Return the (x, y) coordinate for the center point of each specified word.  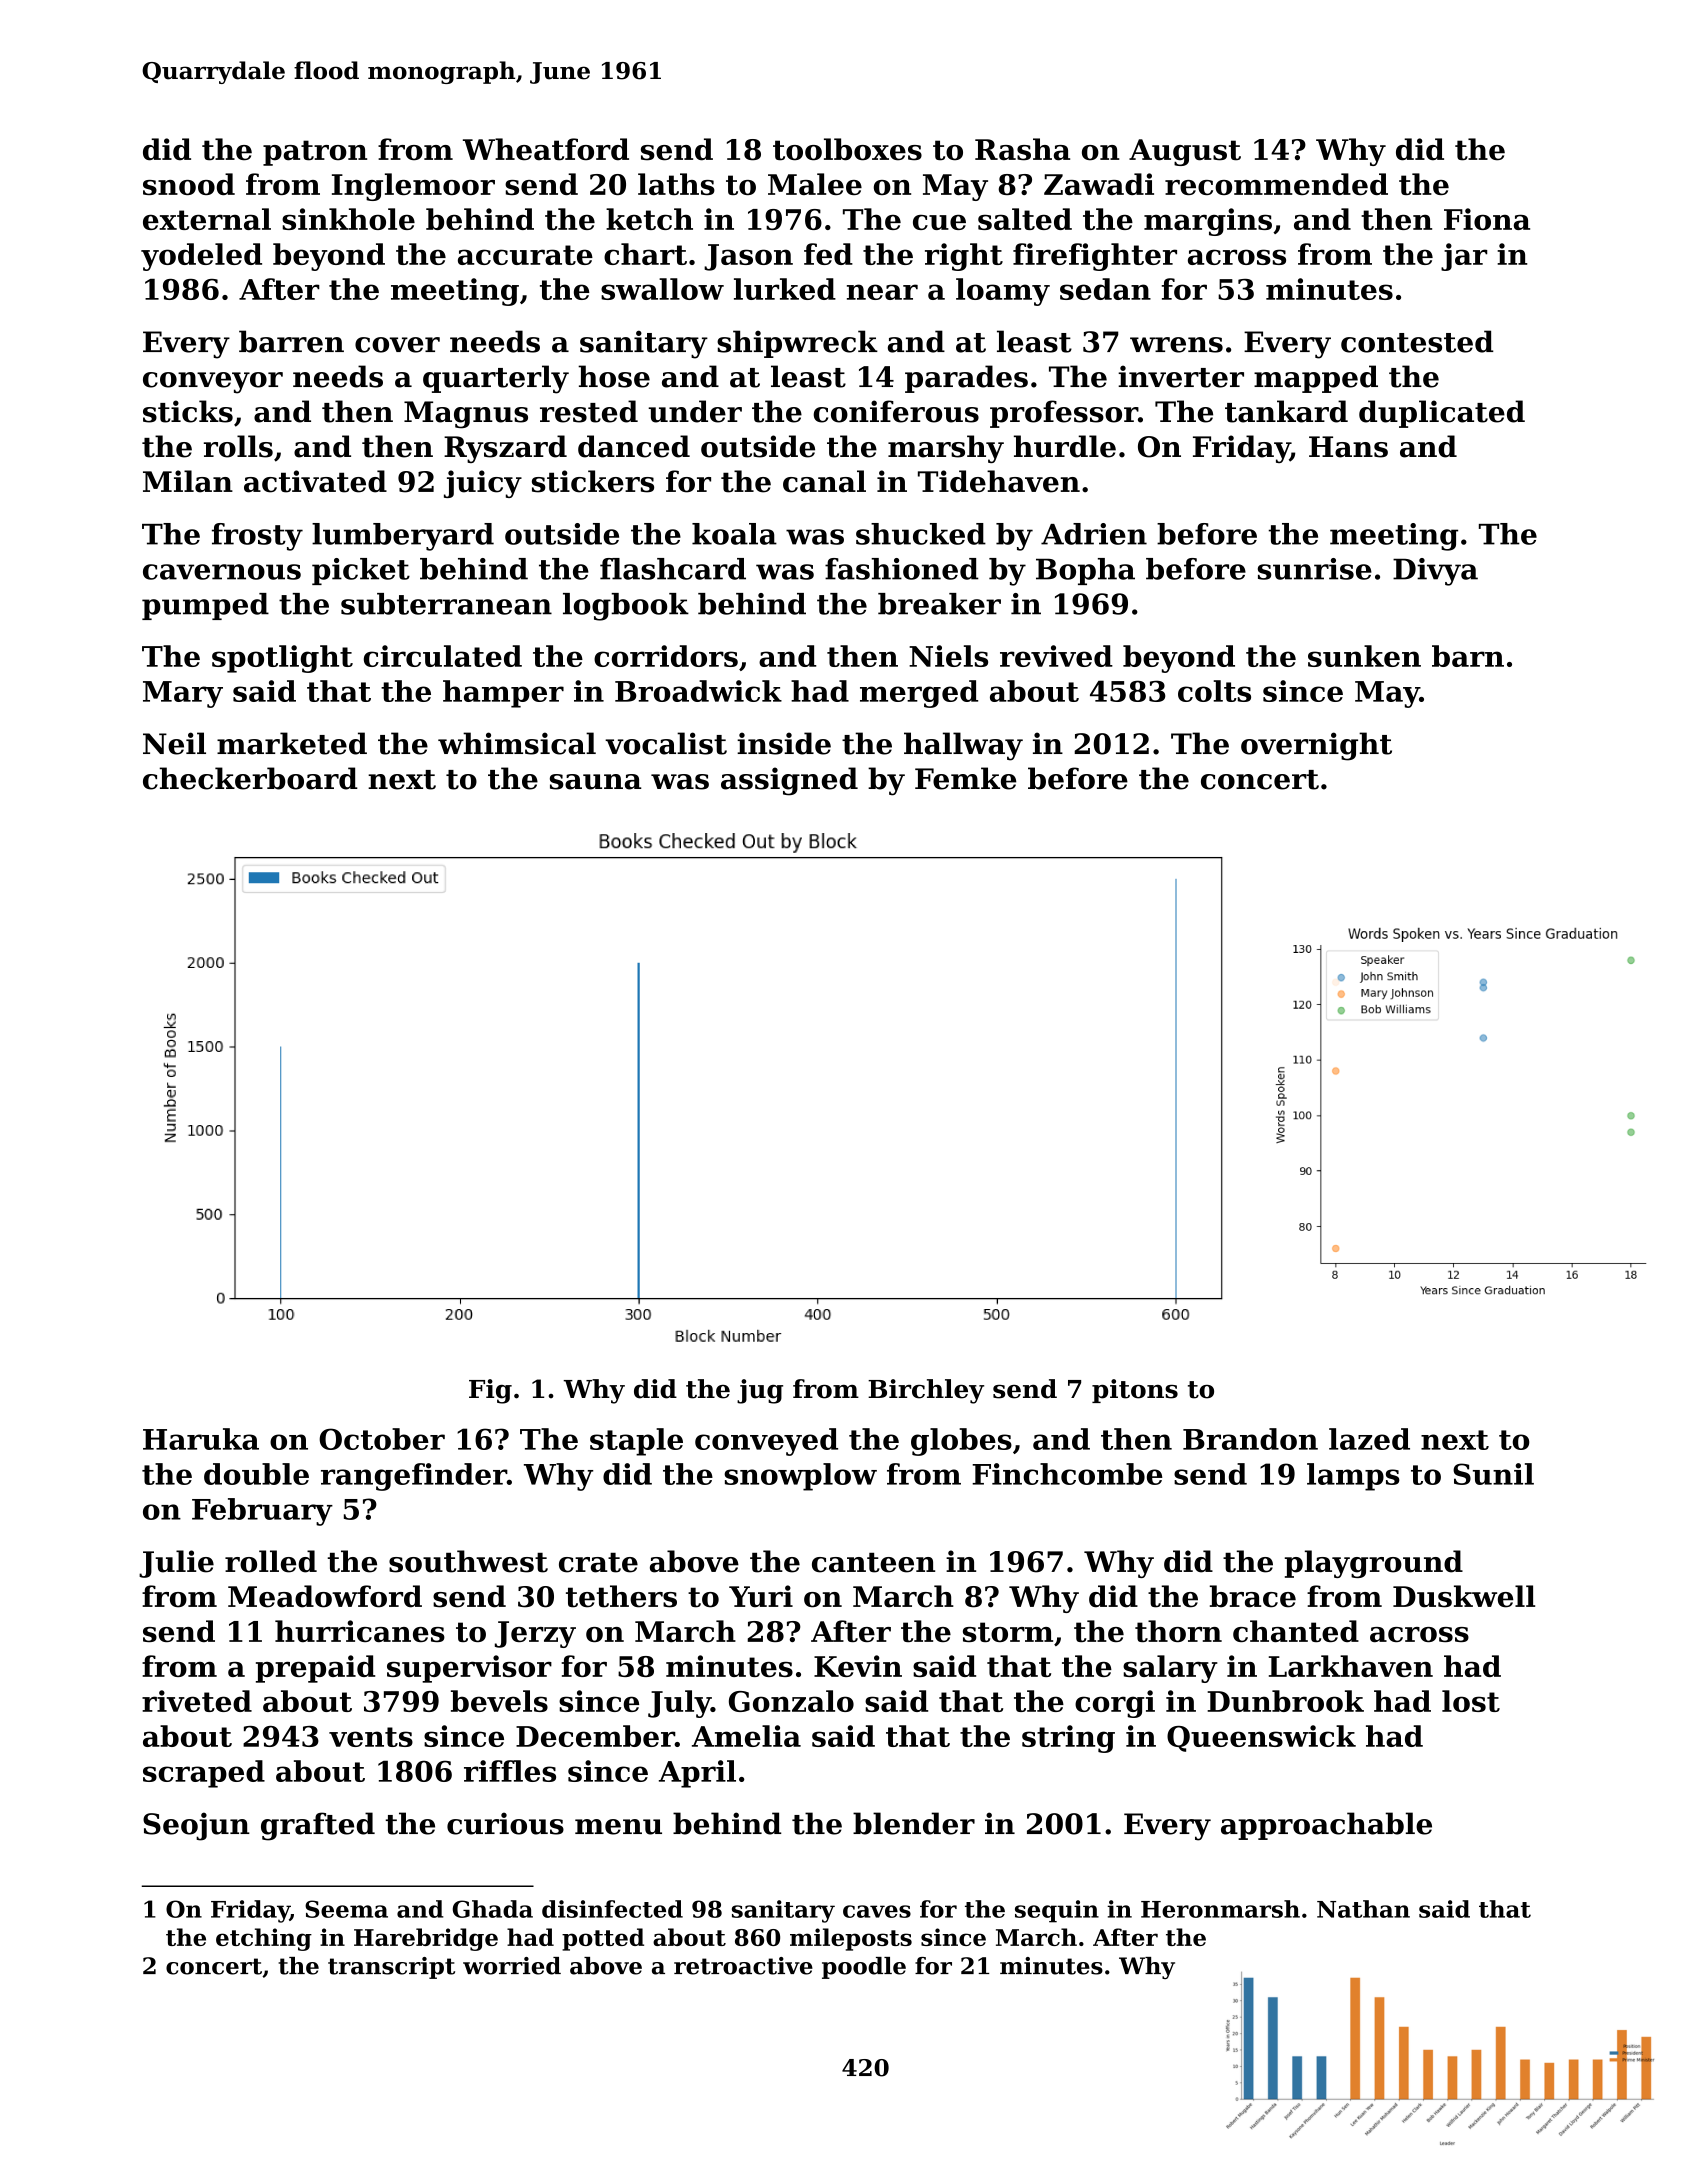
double (256, 1474)
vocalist (666, 743)
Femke (966, 778)
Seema (346, 1909)
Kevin (858, 1666)
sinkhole (348, 219)
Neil (174, 743)
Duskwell (1464, 1596)
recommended (1276, 184)
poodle (864, 1968)
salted (1025, 219)
